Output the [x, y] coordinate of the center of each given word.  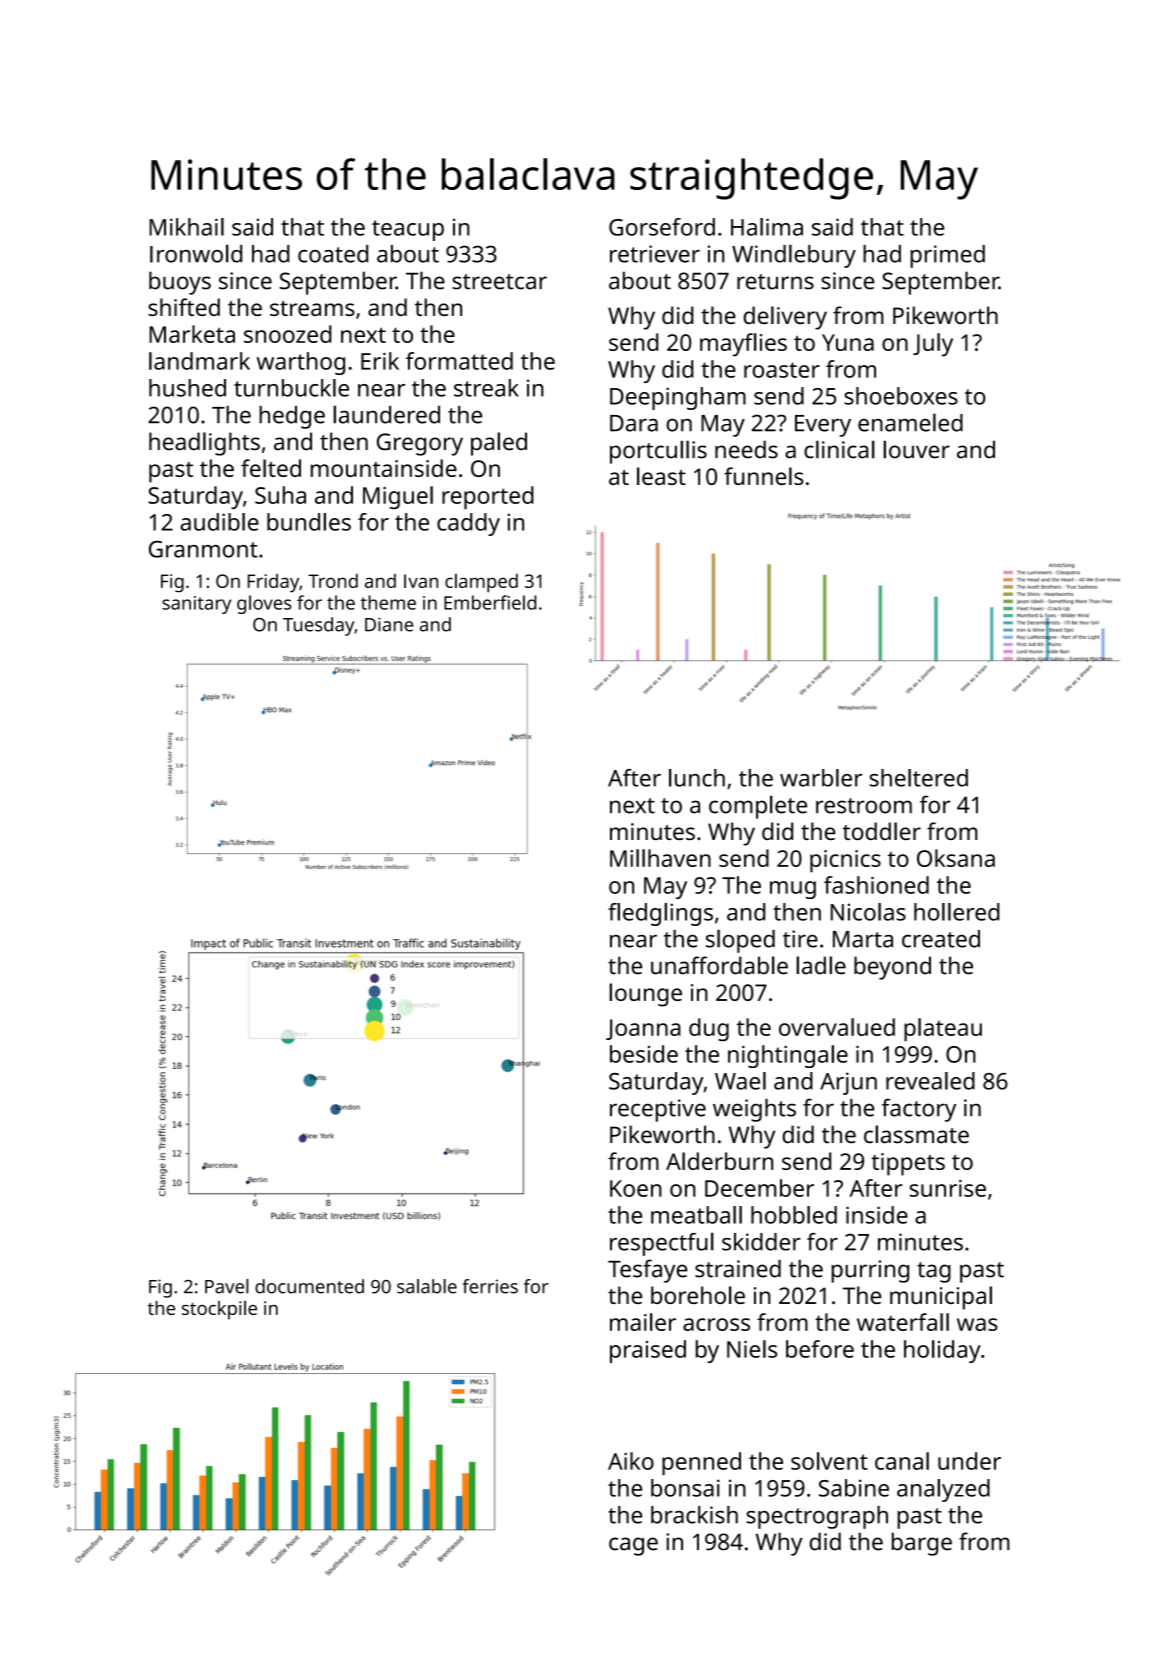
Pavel [227, 1286]
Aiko [631, 1461]
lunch [697, 778]
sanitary [196, 605]
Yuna [848, 342]
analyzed [943, 1490]
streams [312, 308]
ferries [490, 1286]
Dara [634, 423]
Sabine [854, 1488]
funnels [764, 476]
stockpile [219, 1310]
